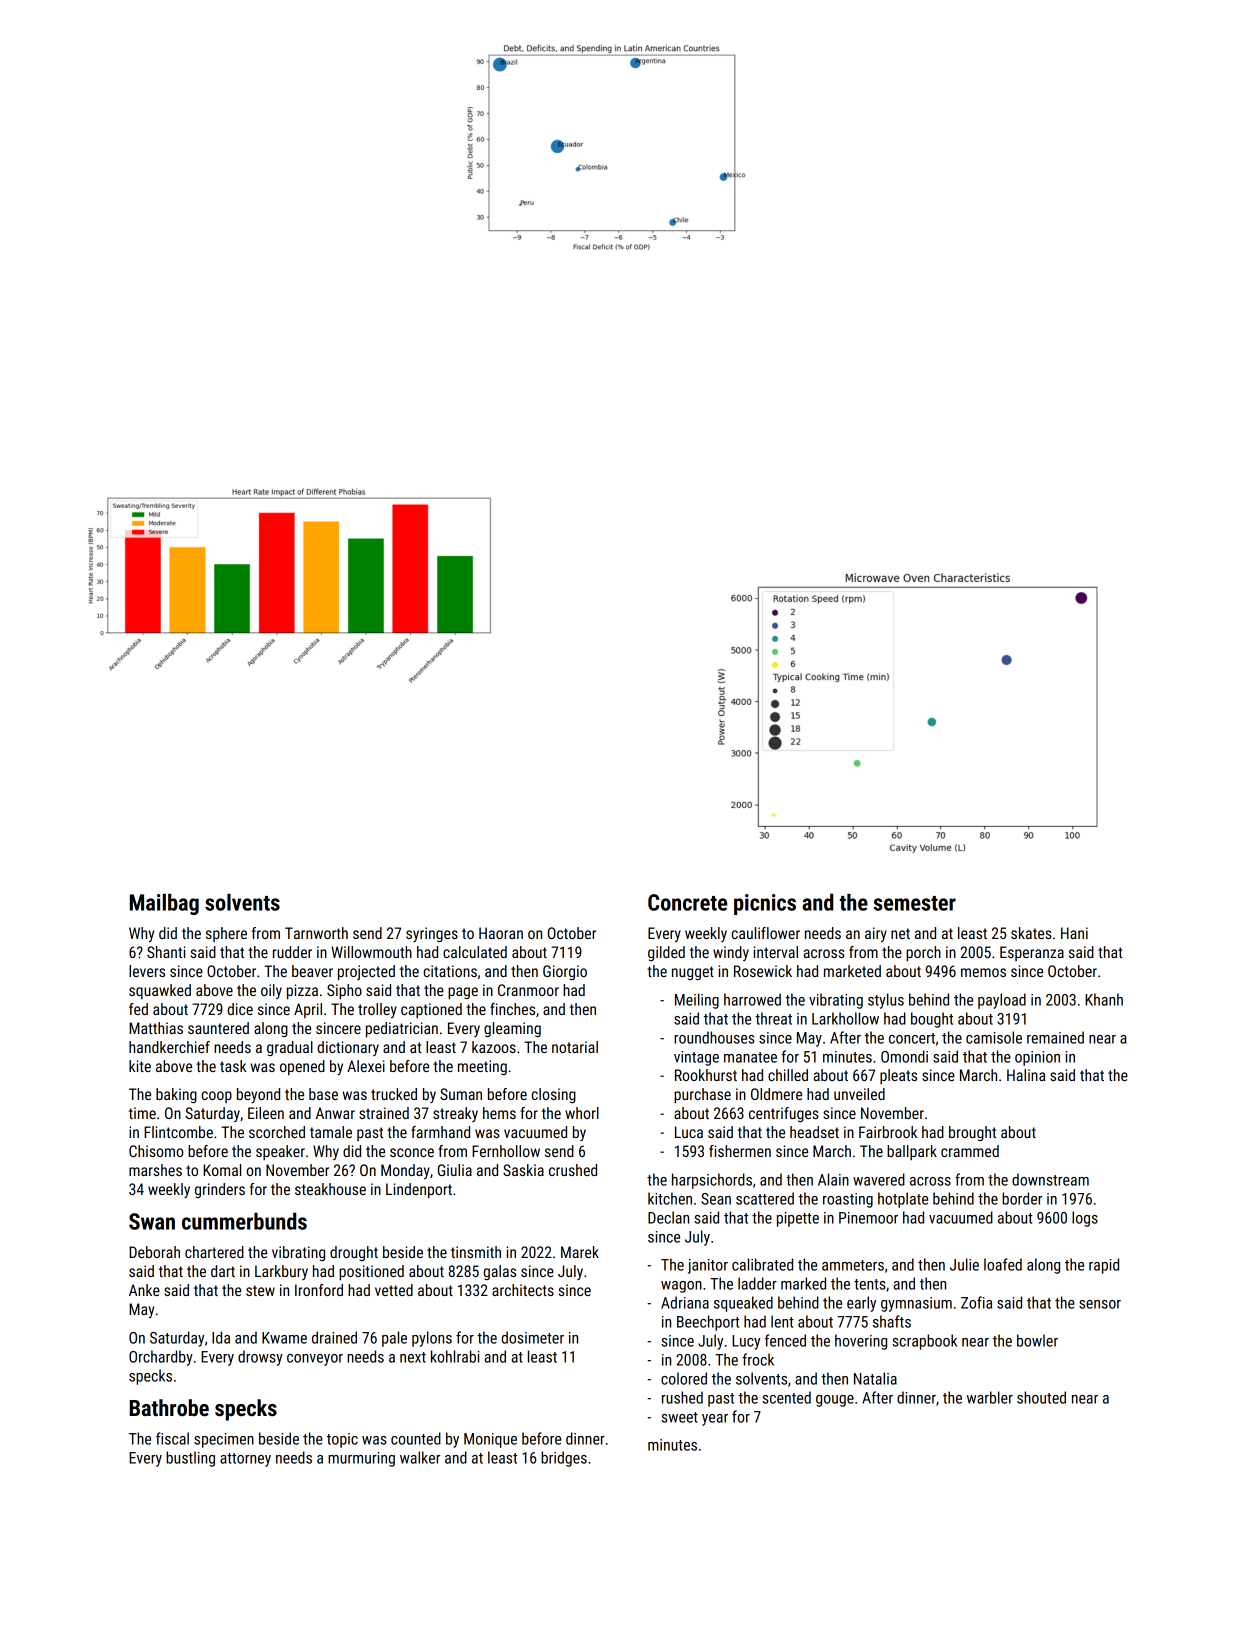  Describe the element at coordinates (879, 1179) in the document. I see `wavered` at that location.
